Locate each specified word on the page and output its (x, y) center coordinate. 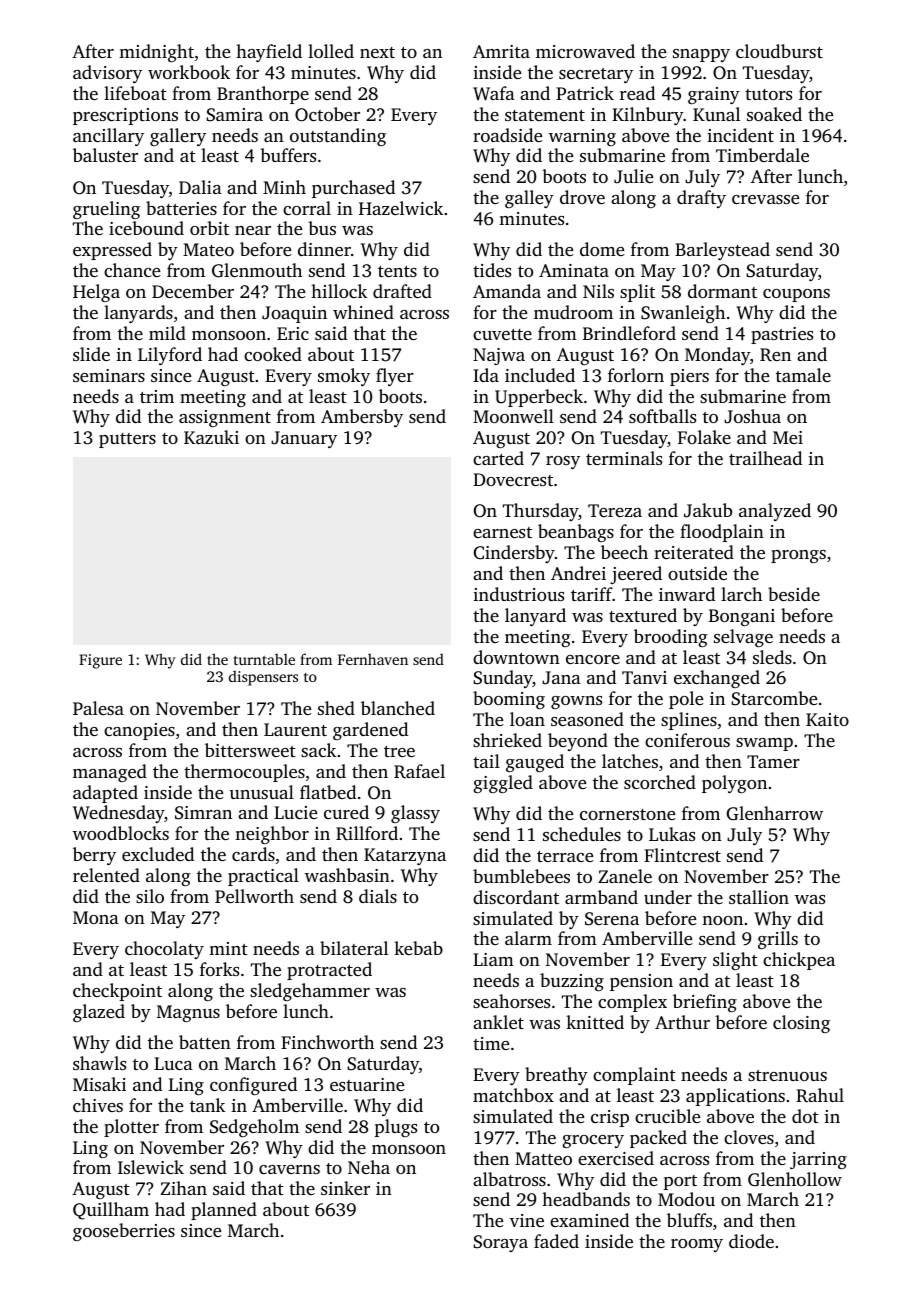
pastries (782, 335)
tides (492, 270)
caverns (289, 1169)
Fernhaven (373, 659)
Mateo (208, 249)
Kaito (827, 719)
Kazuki (211, 437)
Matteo (543, 1158)
